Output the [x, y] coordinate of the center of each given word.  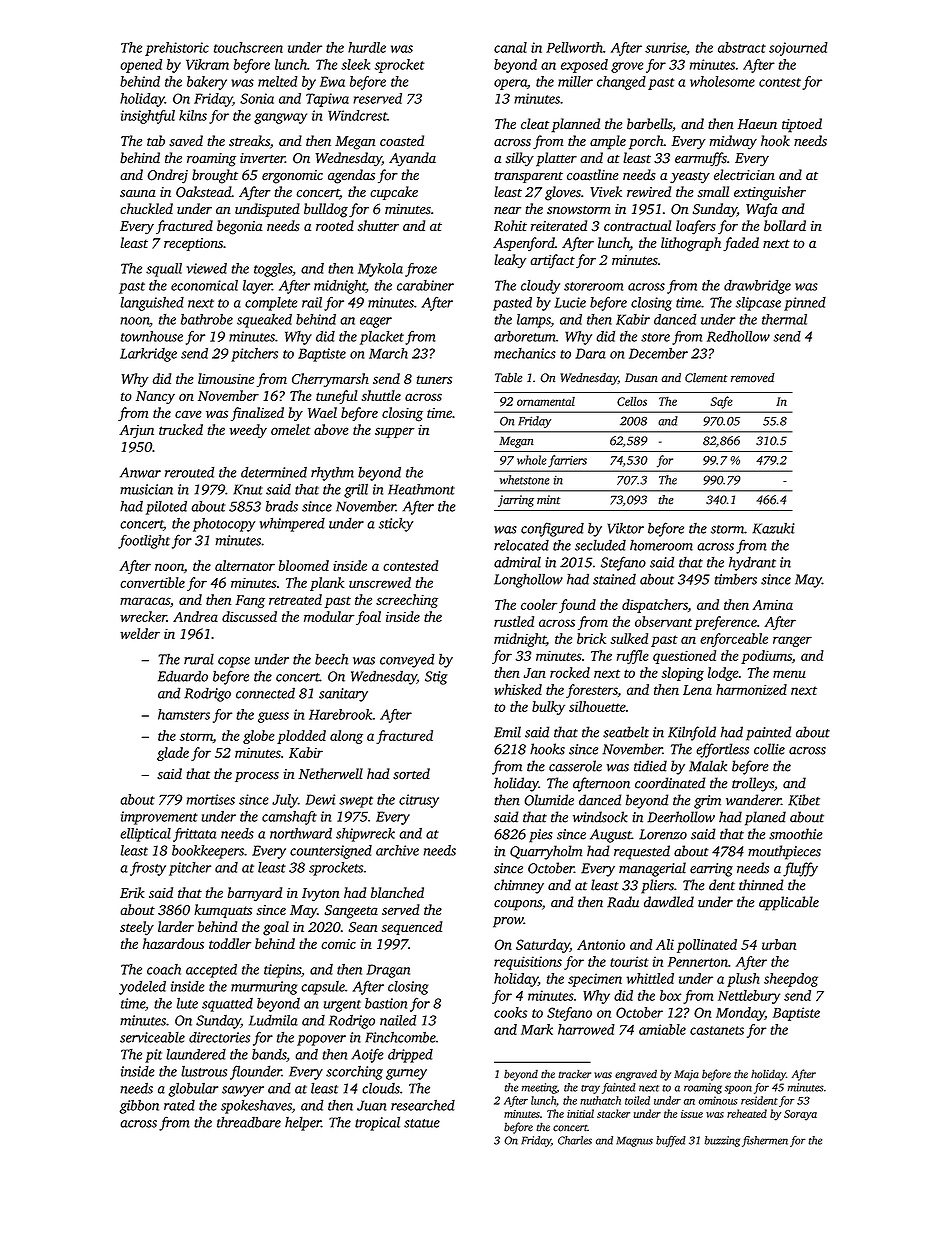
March [388, 353]
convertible [152, 582]
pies [541, 836]
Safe [722, 402]
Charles [575, 1140]
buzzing [722, 1141]
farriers [567, 461]
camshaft [289, 818]
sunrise [665, 47]
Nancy [155, 397]
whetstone [525, 480]
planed [765, 818]
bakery [207, 83]
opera [510, 84]
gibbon [139, 1107]
